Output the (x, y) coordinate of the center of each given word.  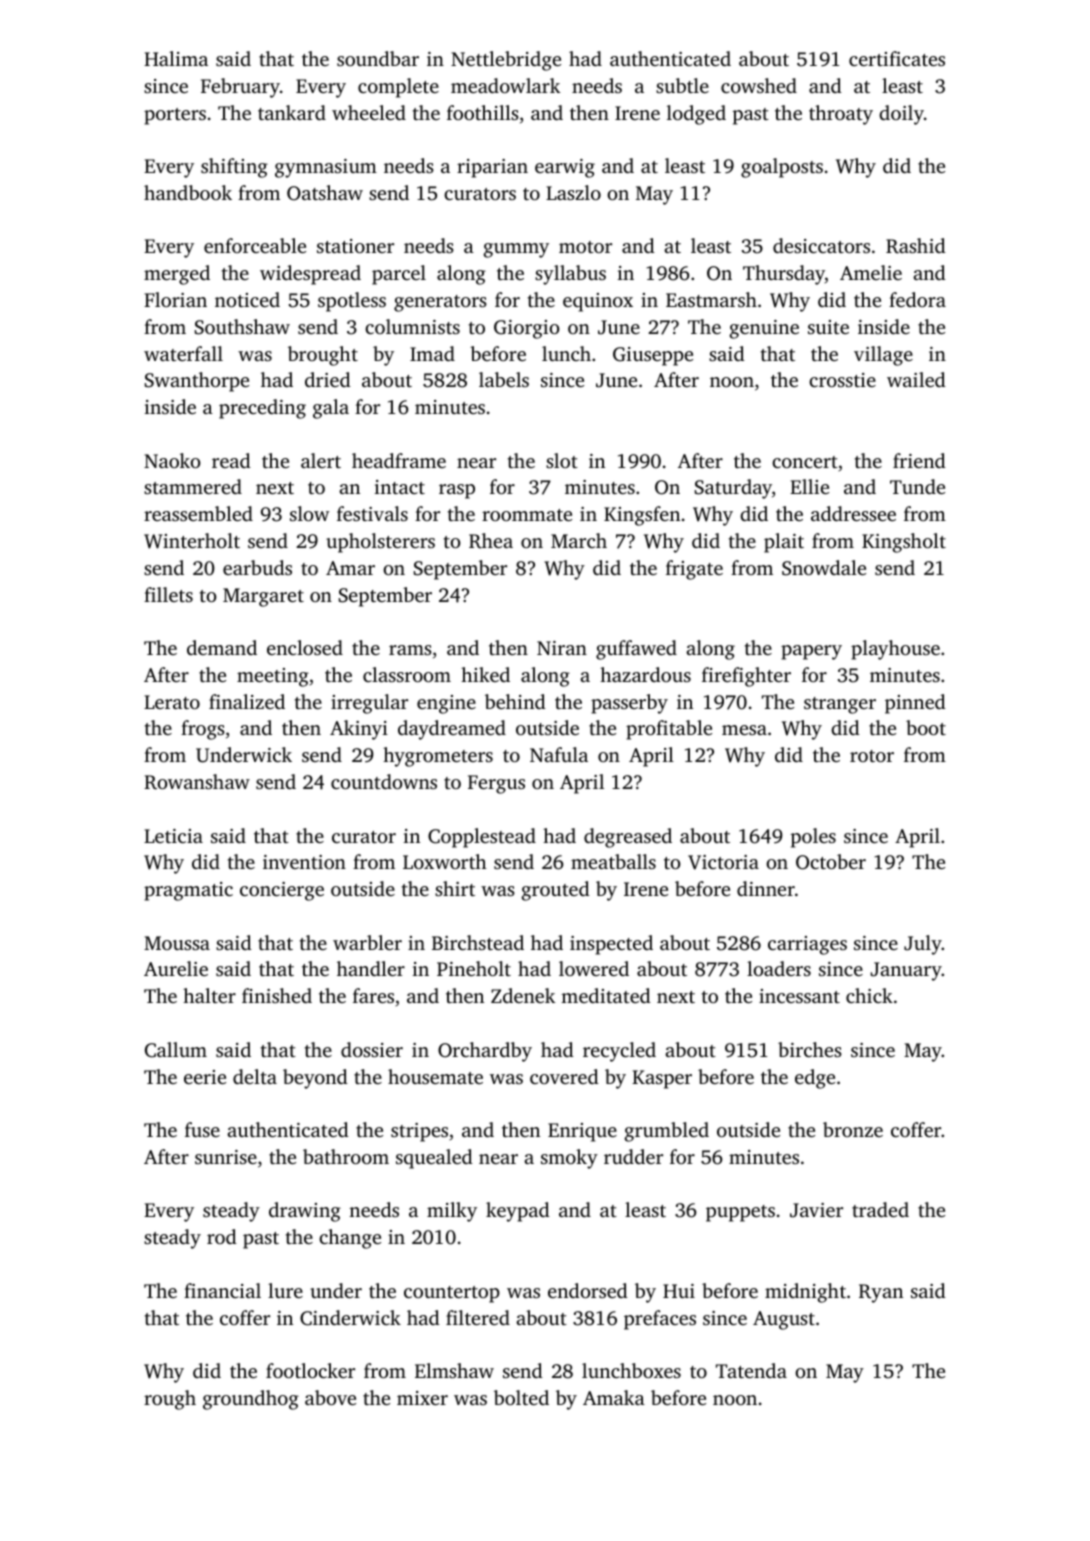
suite (828, 327)
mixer (422, 1398)
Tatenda (751, 1370)
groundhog (251, 1400)
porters (175, 116)
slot (562, 460)
